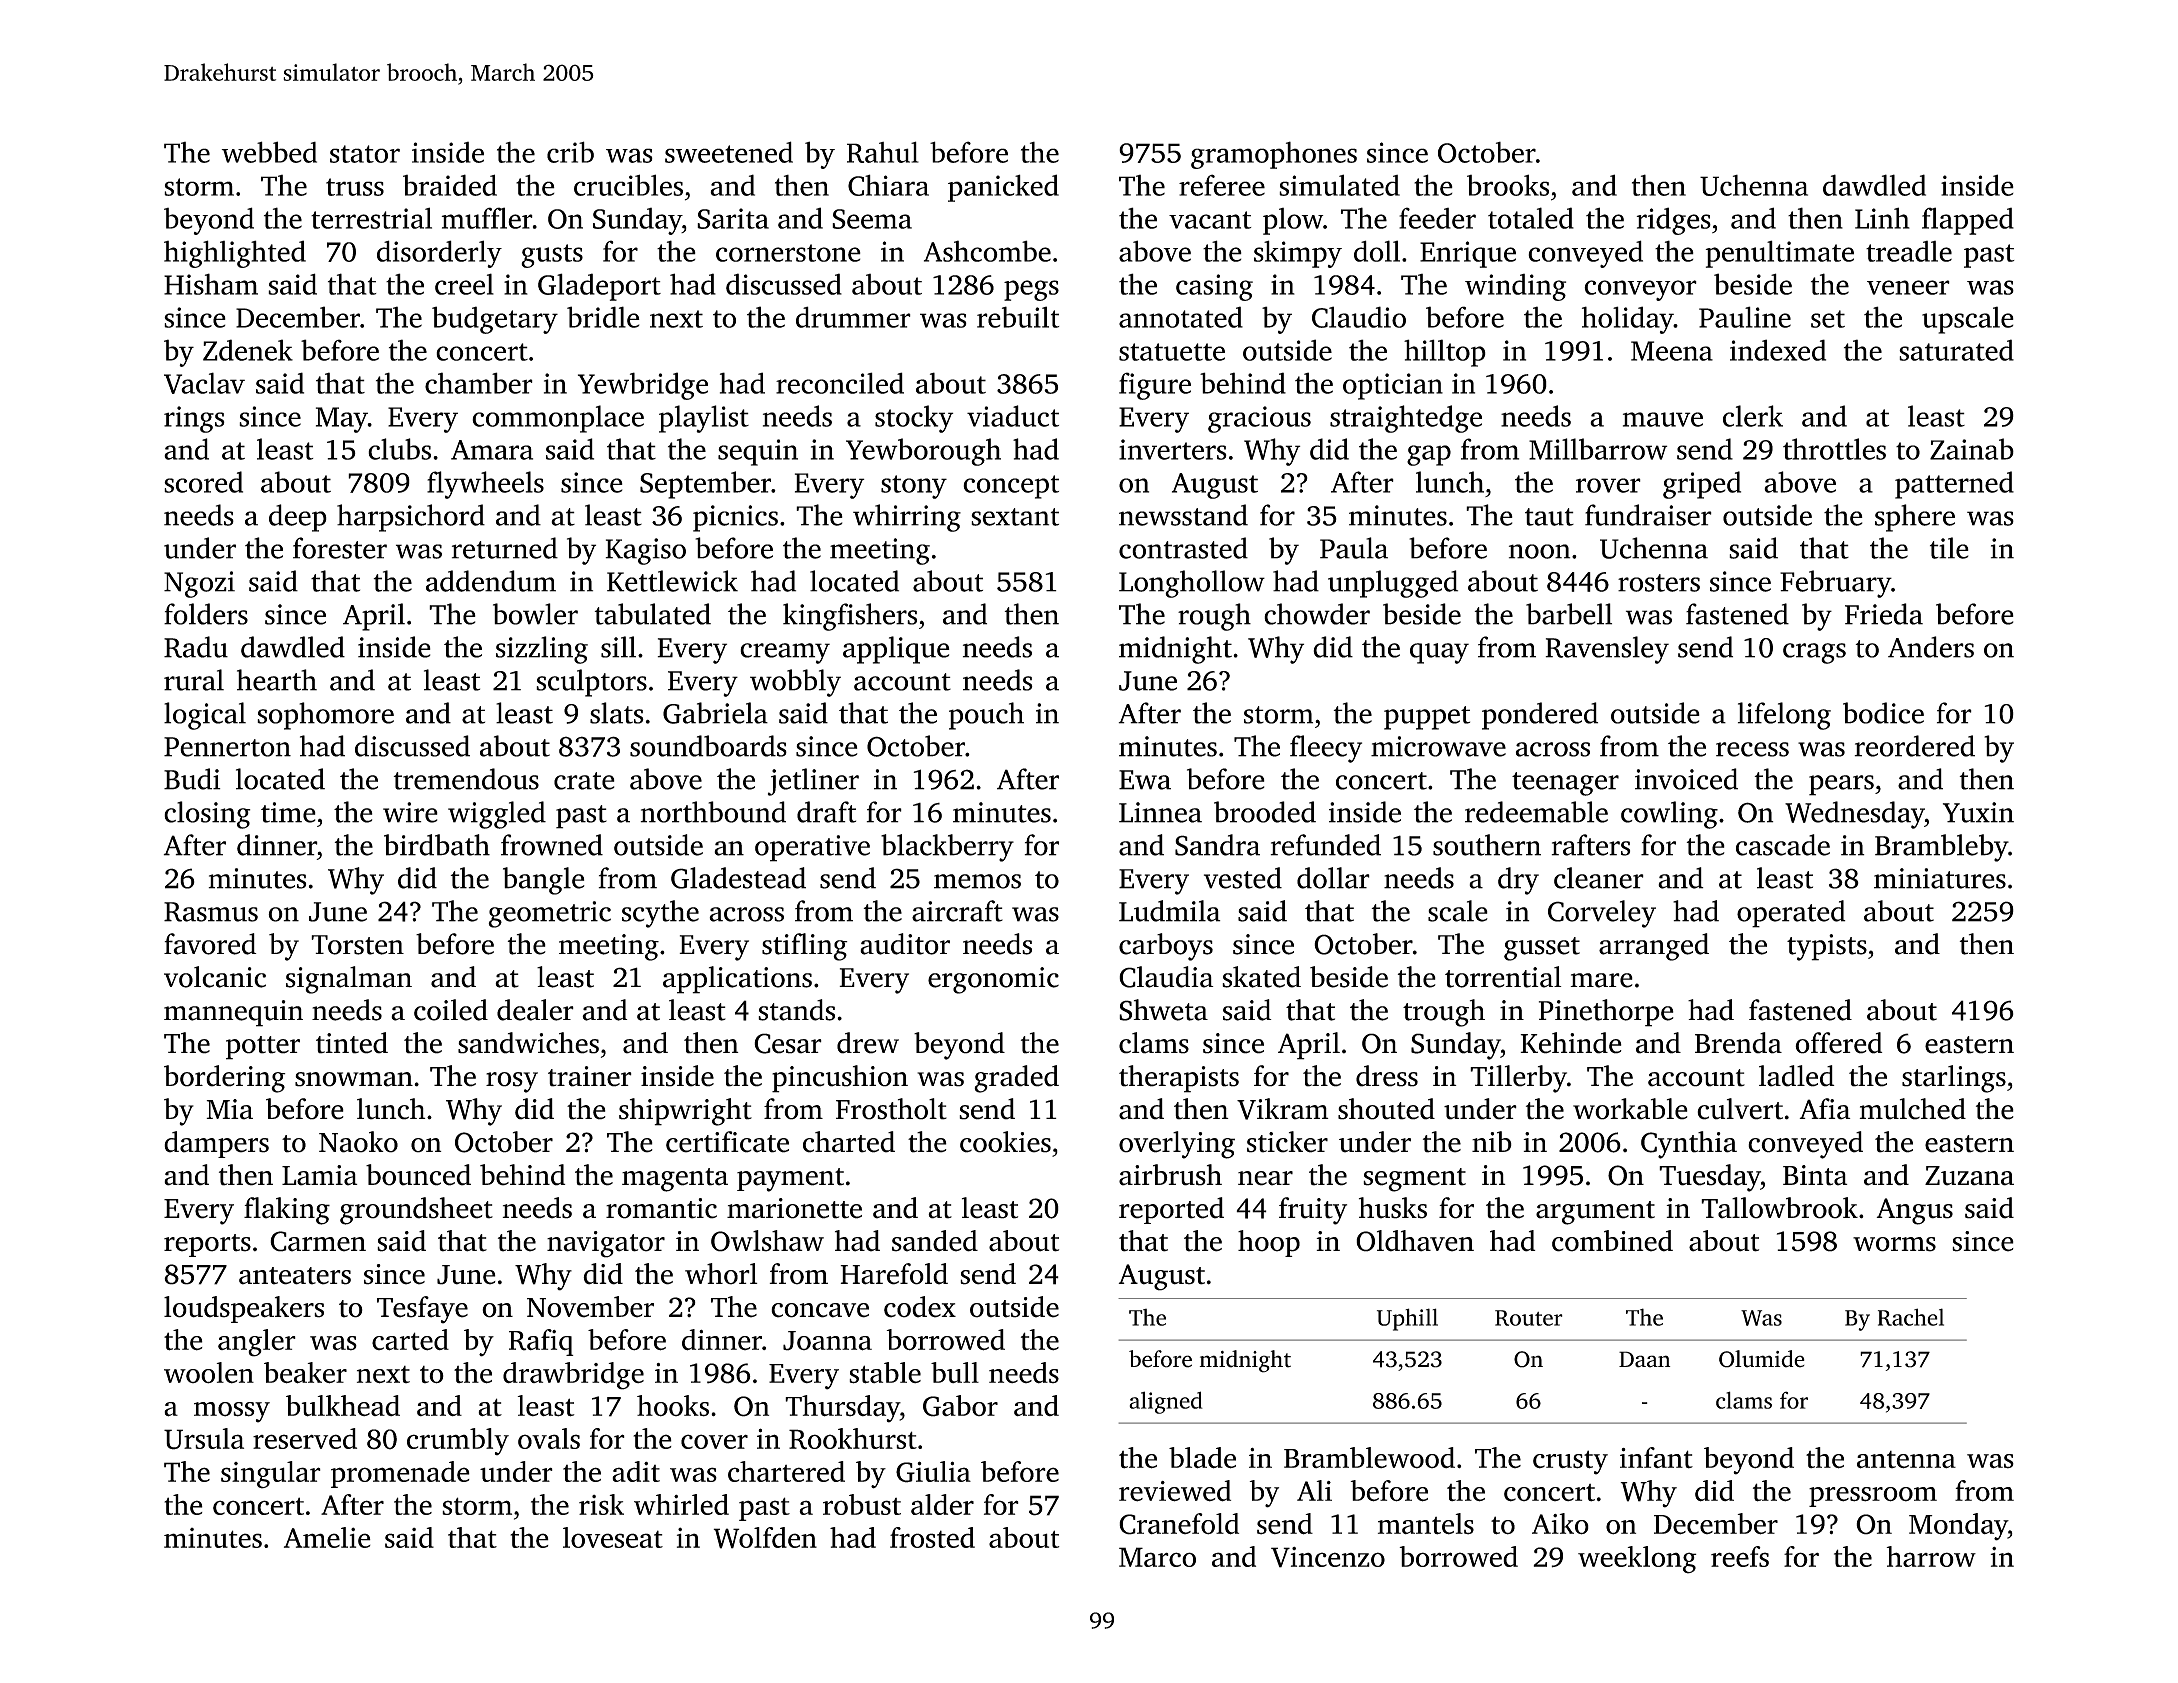 This document has width=2178, height=1683. I want to click on Router, so click(1529, 1318).
